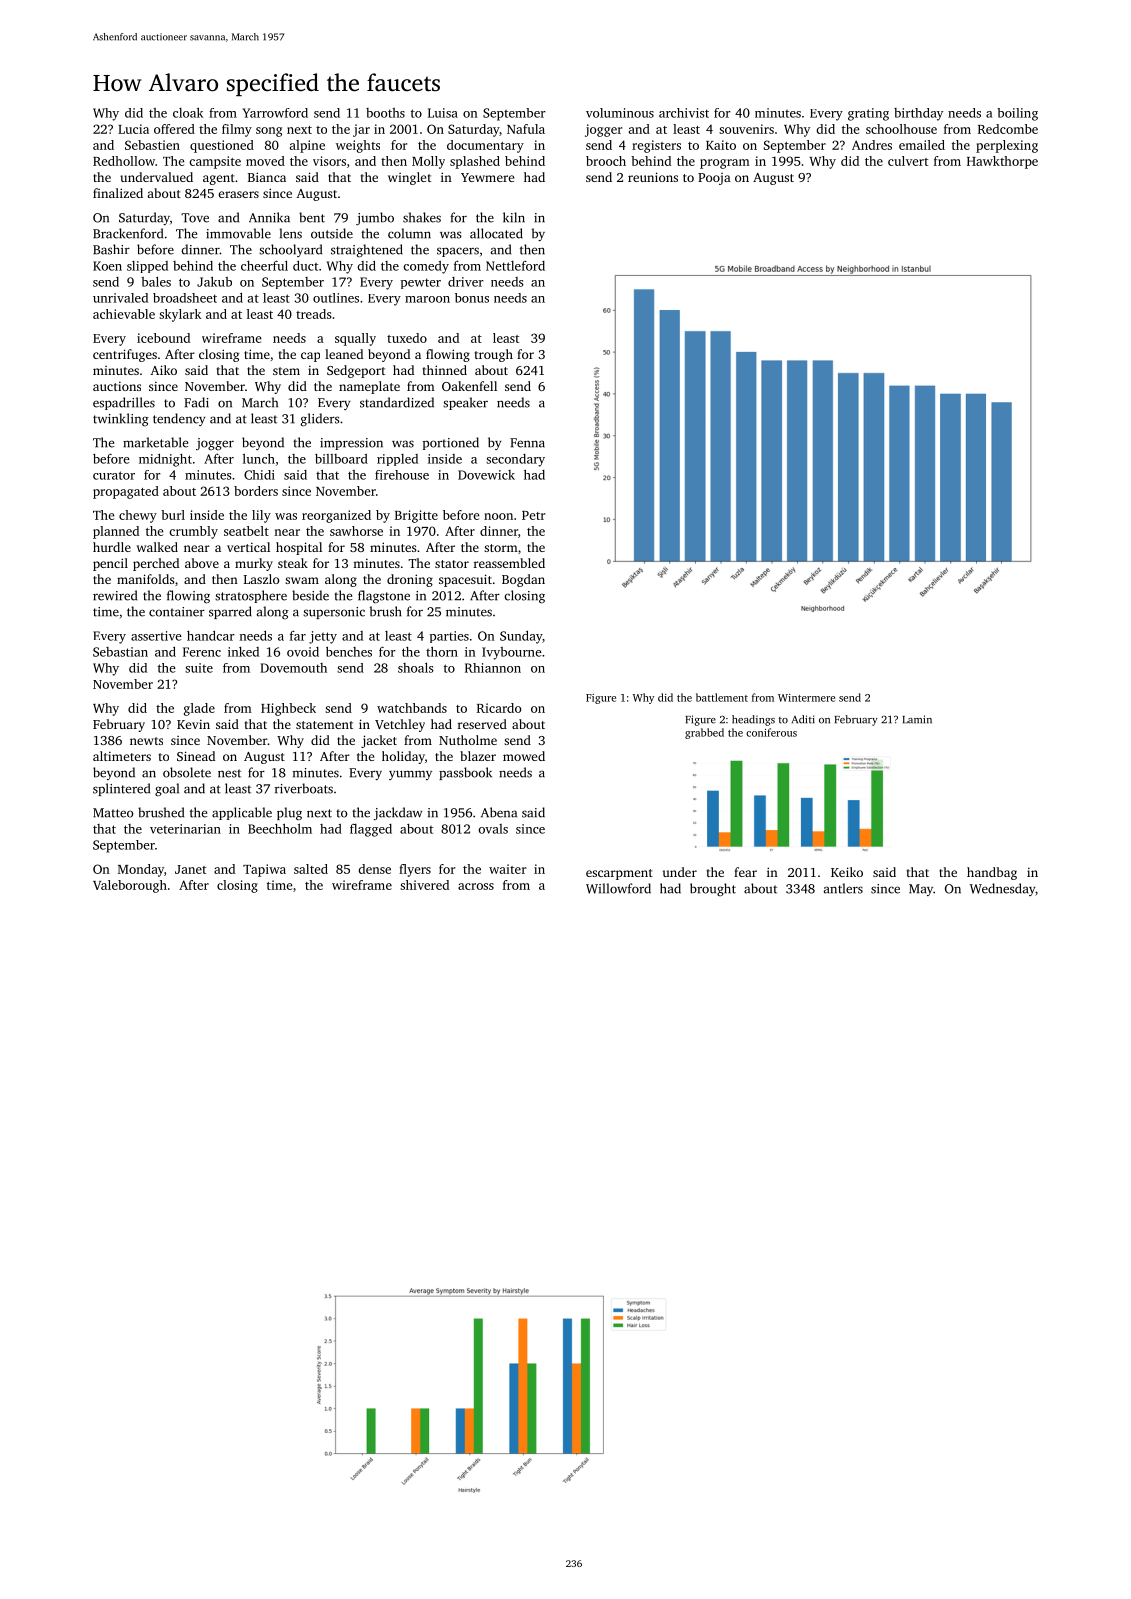  I want to click on Nafula, so click(526, 129).
